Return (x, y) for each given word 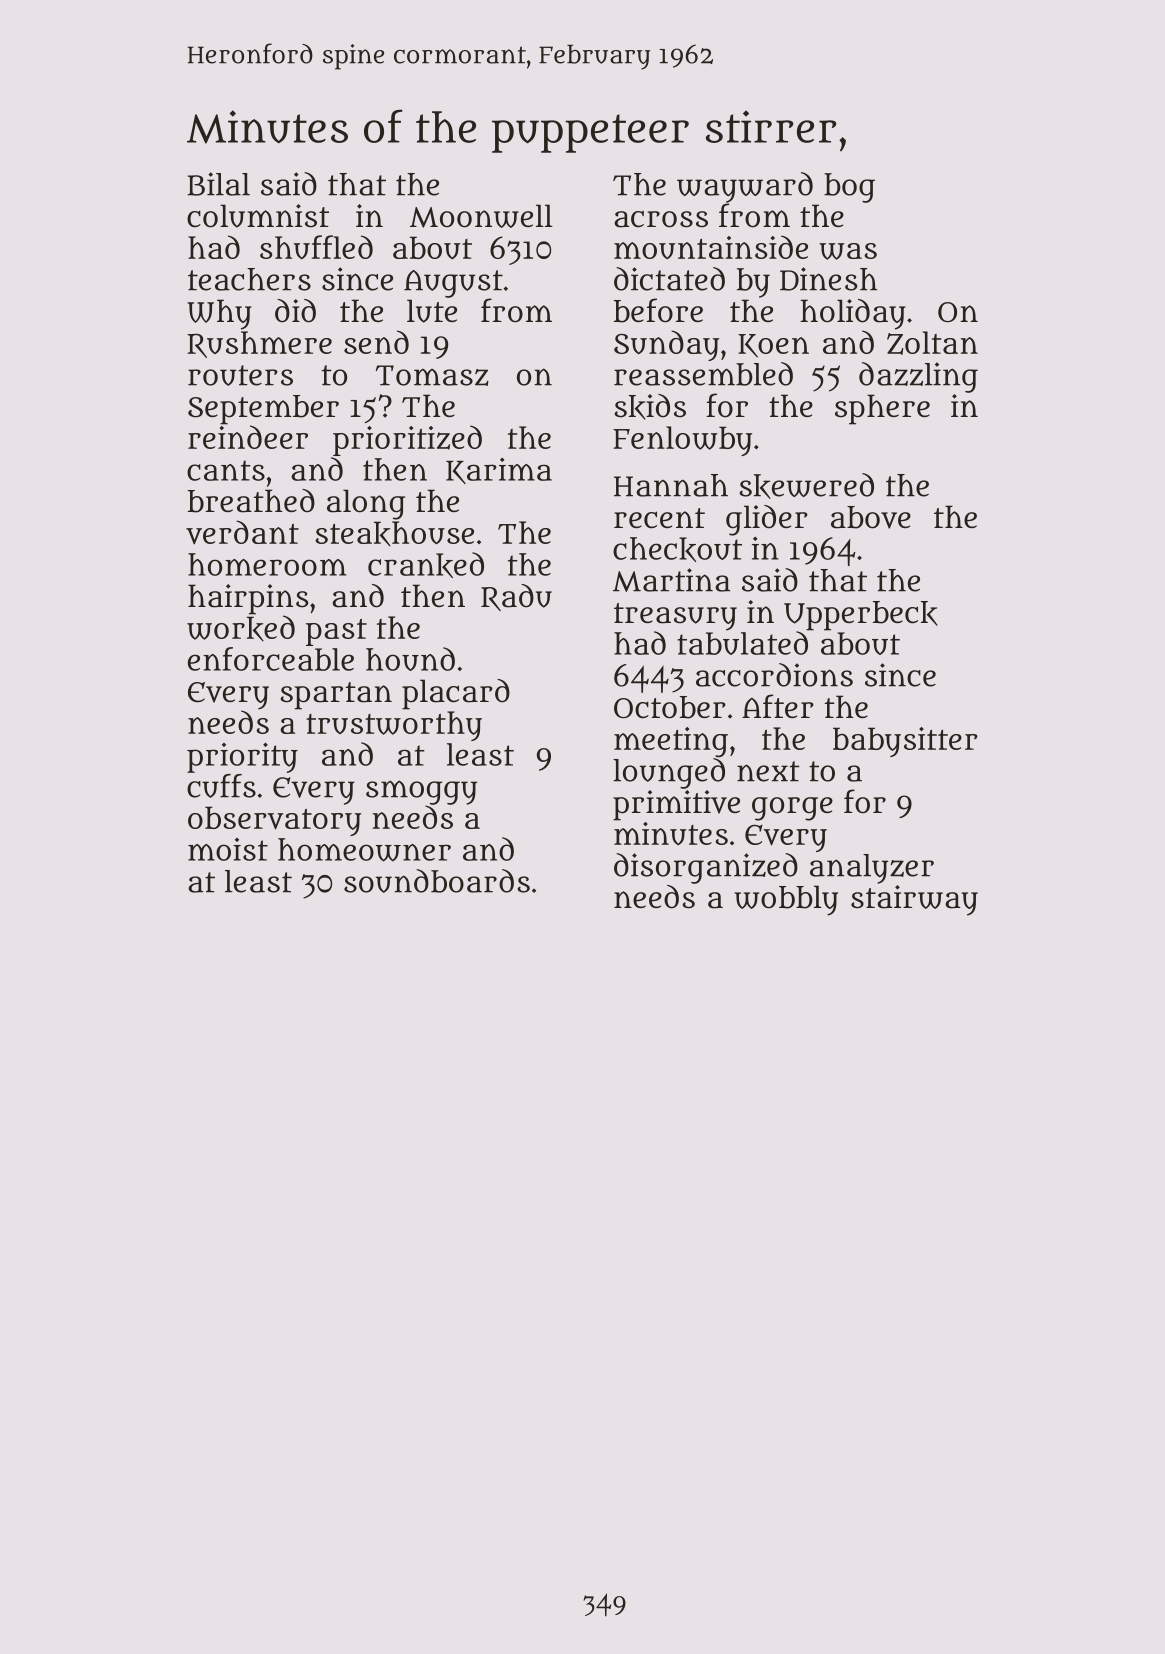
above (871, 517)
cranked (426, 565)
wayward (745, 187)
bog (849, 188)
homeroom (267, 564)
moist (228, 849)
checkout (677, 549)
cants (226, 470)
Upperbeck (861, 616)
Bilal (218, 184)
